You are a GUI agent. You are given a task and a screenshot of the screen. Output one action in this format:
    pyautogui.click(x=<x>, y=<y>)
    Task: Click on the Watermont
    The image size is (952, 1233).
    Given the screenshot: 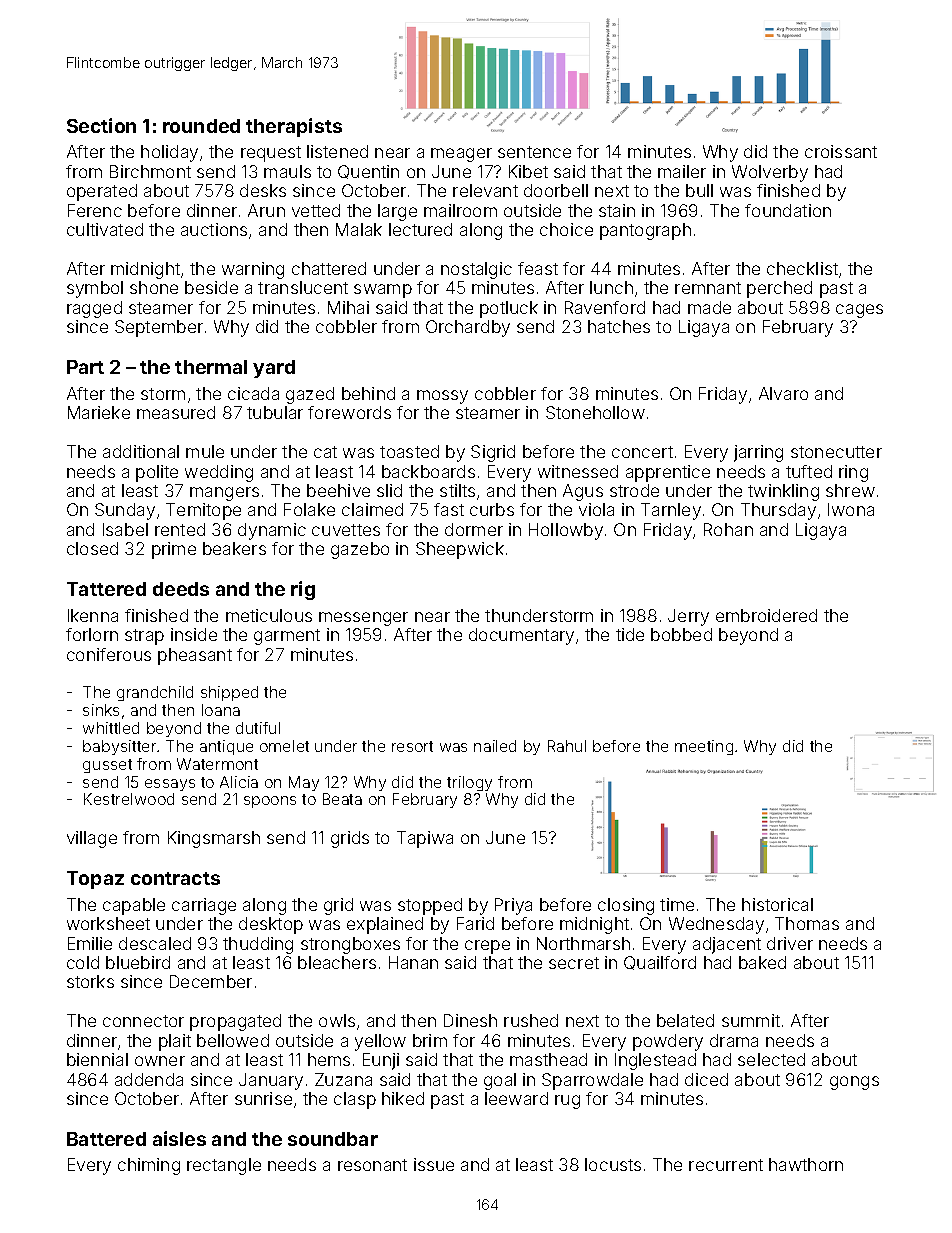 What is the action you would take?
    pyautogui.click(x=217, y=764)
